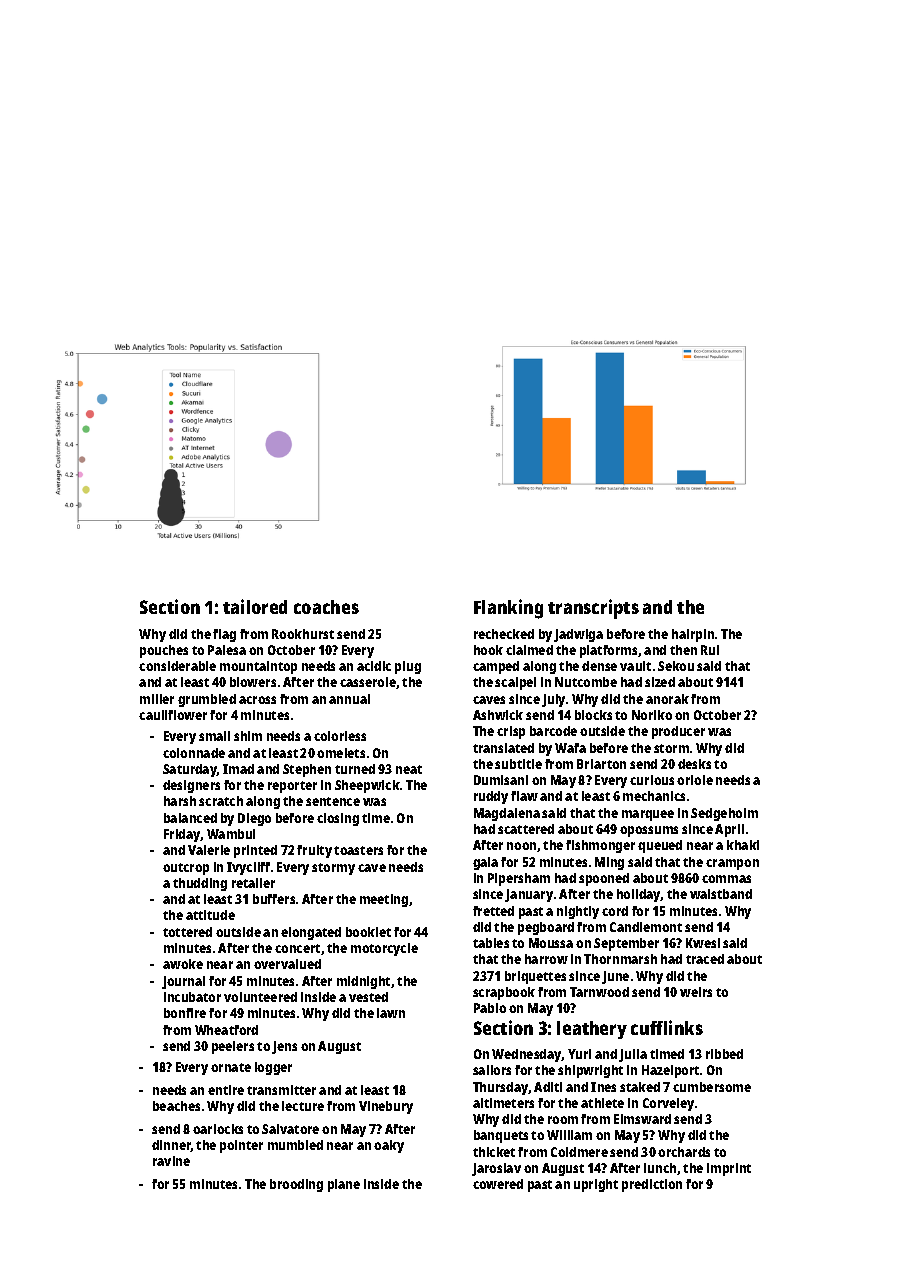  What do you see at coordinates (729, 1169) in the image?
I see `imprint` at bounding box center [729, 1169].
